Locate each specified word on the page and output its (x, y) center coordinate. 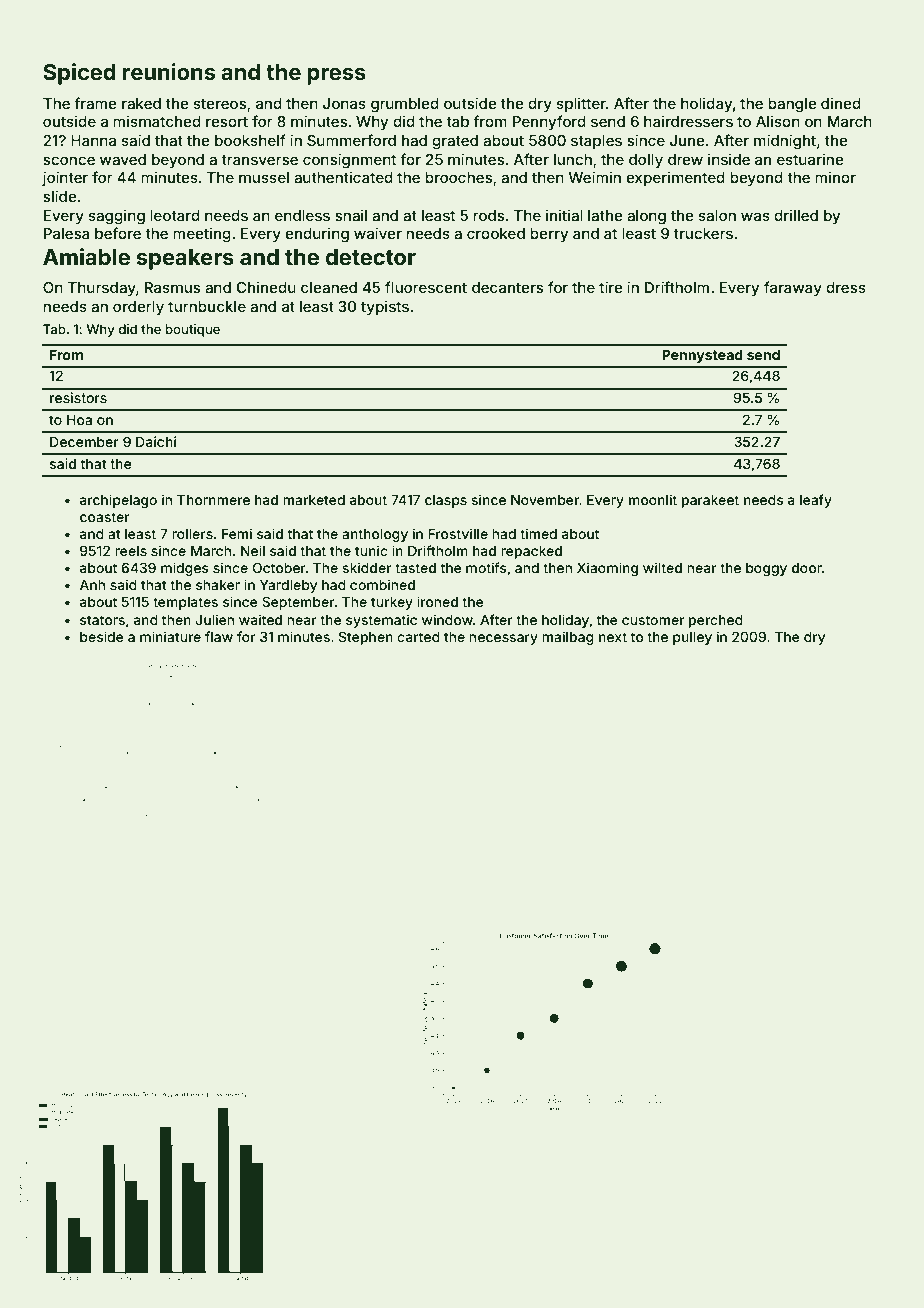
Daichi (156, 441)
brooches (458, 177)
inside (729, 159)
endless (302, 215)
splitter (581, 104)
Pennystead (702, 356)
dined (841, 103)
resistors (78, 397)
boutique (193, 330)
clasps (446, 501)
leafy (816, 501)
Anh (92, 585)
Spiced (79, 74)
